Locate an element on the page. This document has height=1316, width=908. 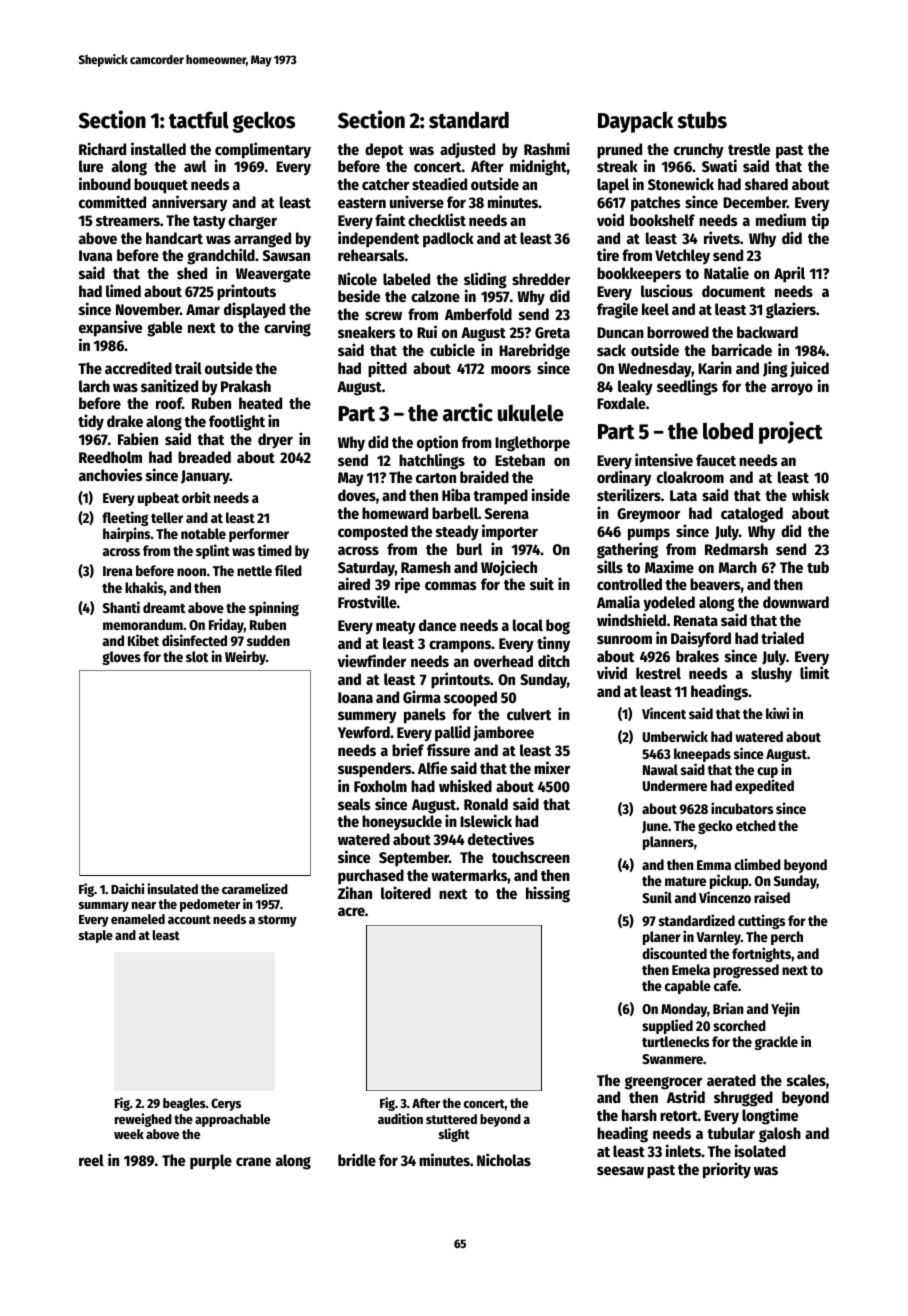
sliding is located at coordinates (485, 280).
